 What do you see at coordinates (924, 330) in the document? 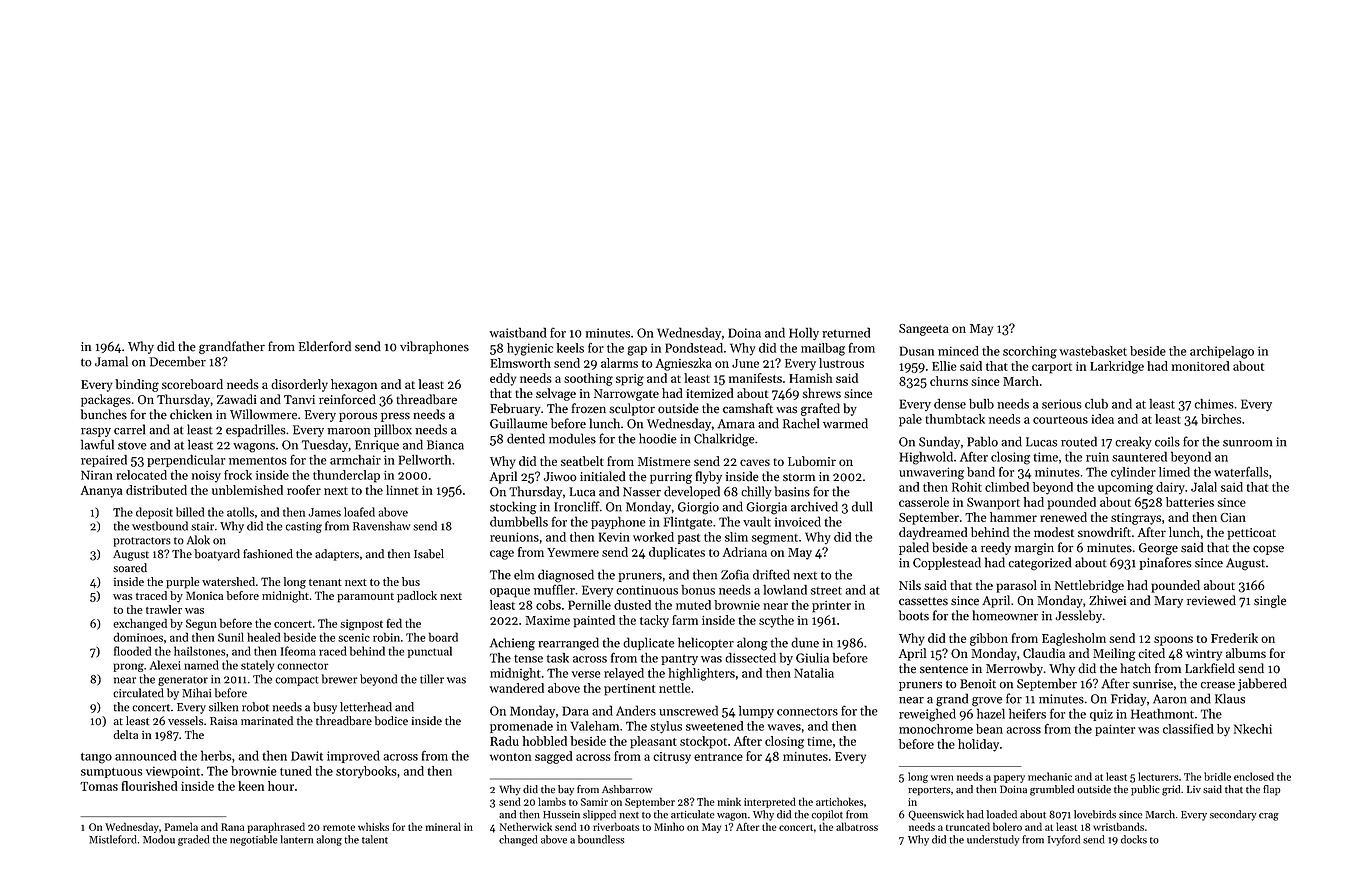
I see `Sangeeta` at bounding box center [924, 330].
